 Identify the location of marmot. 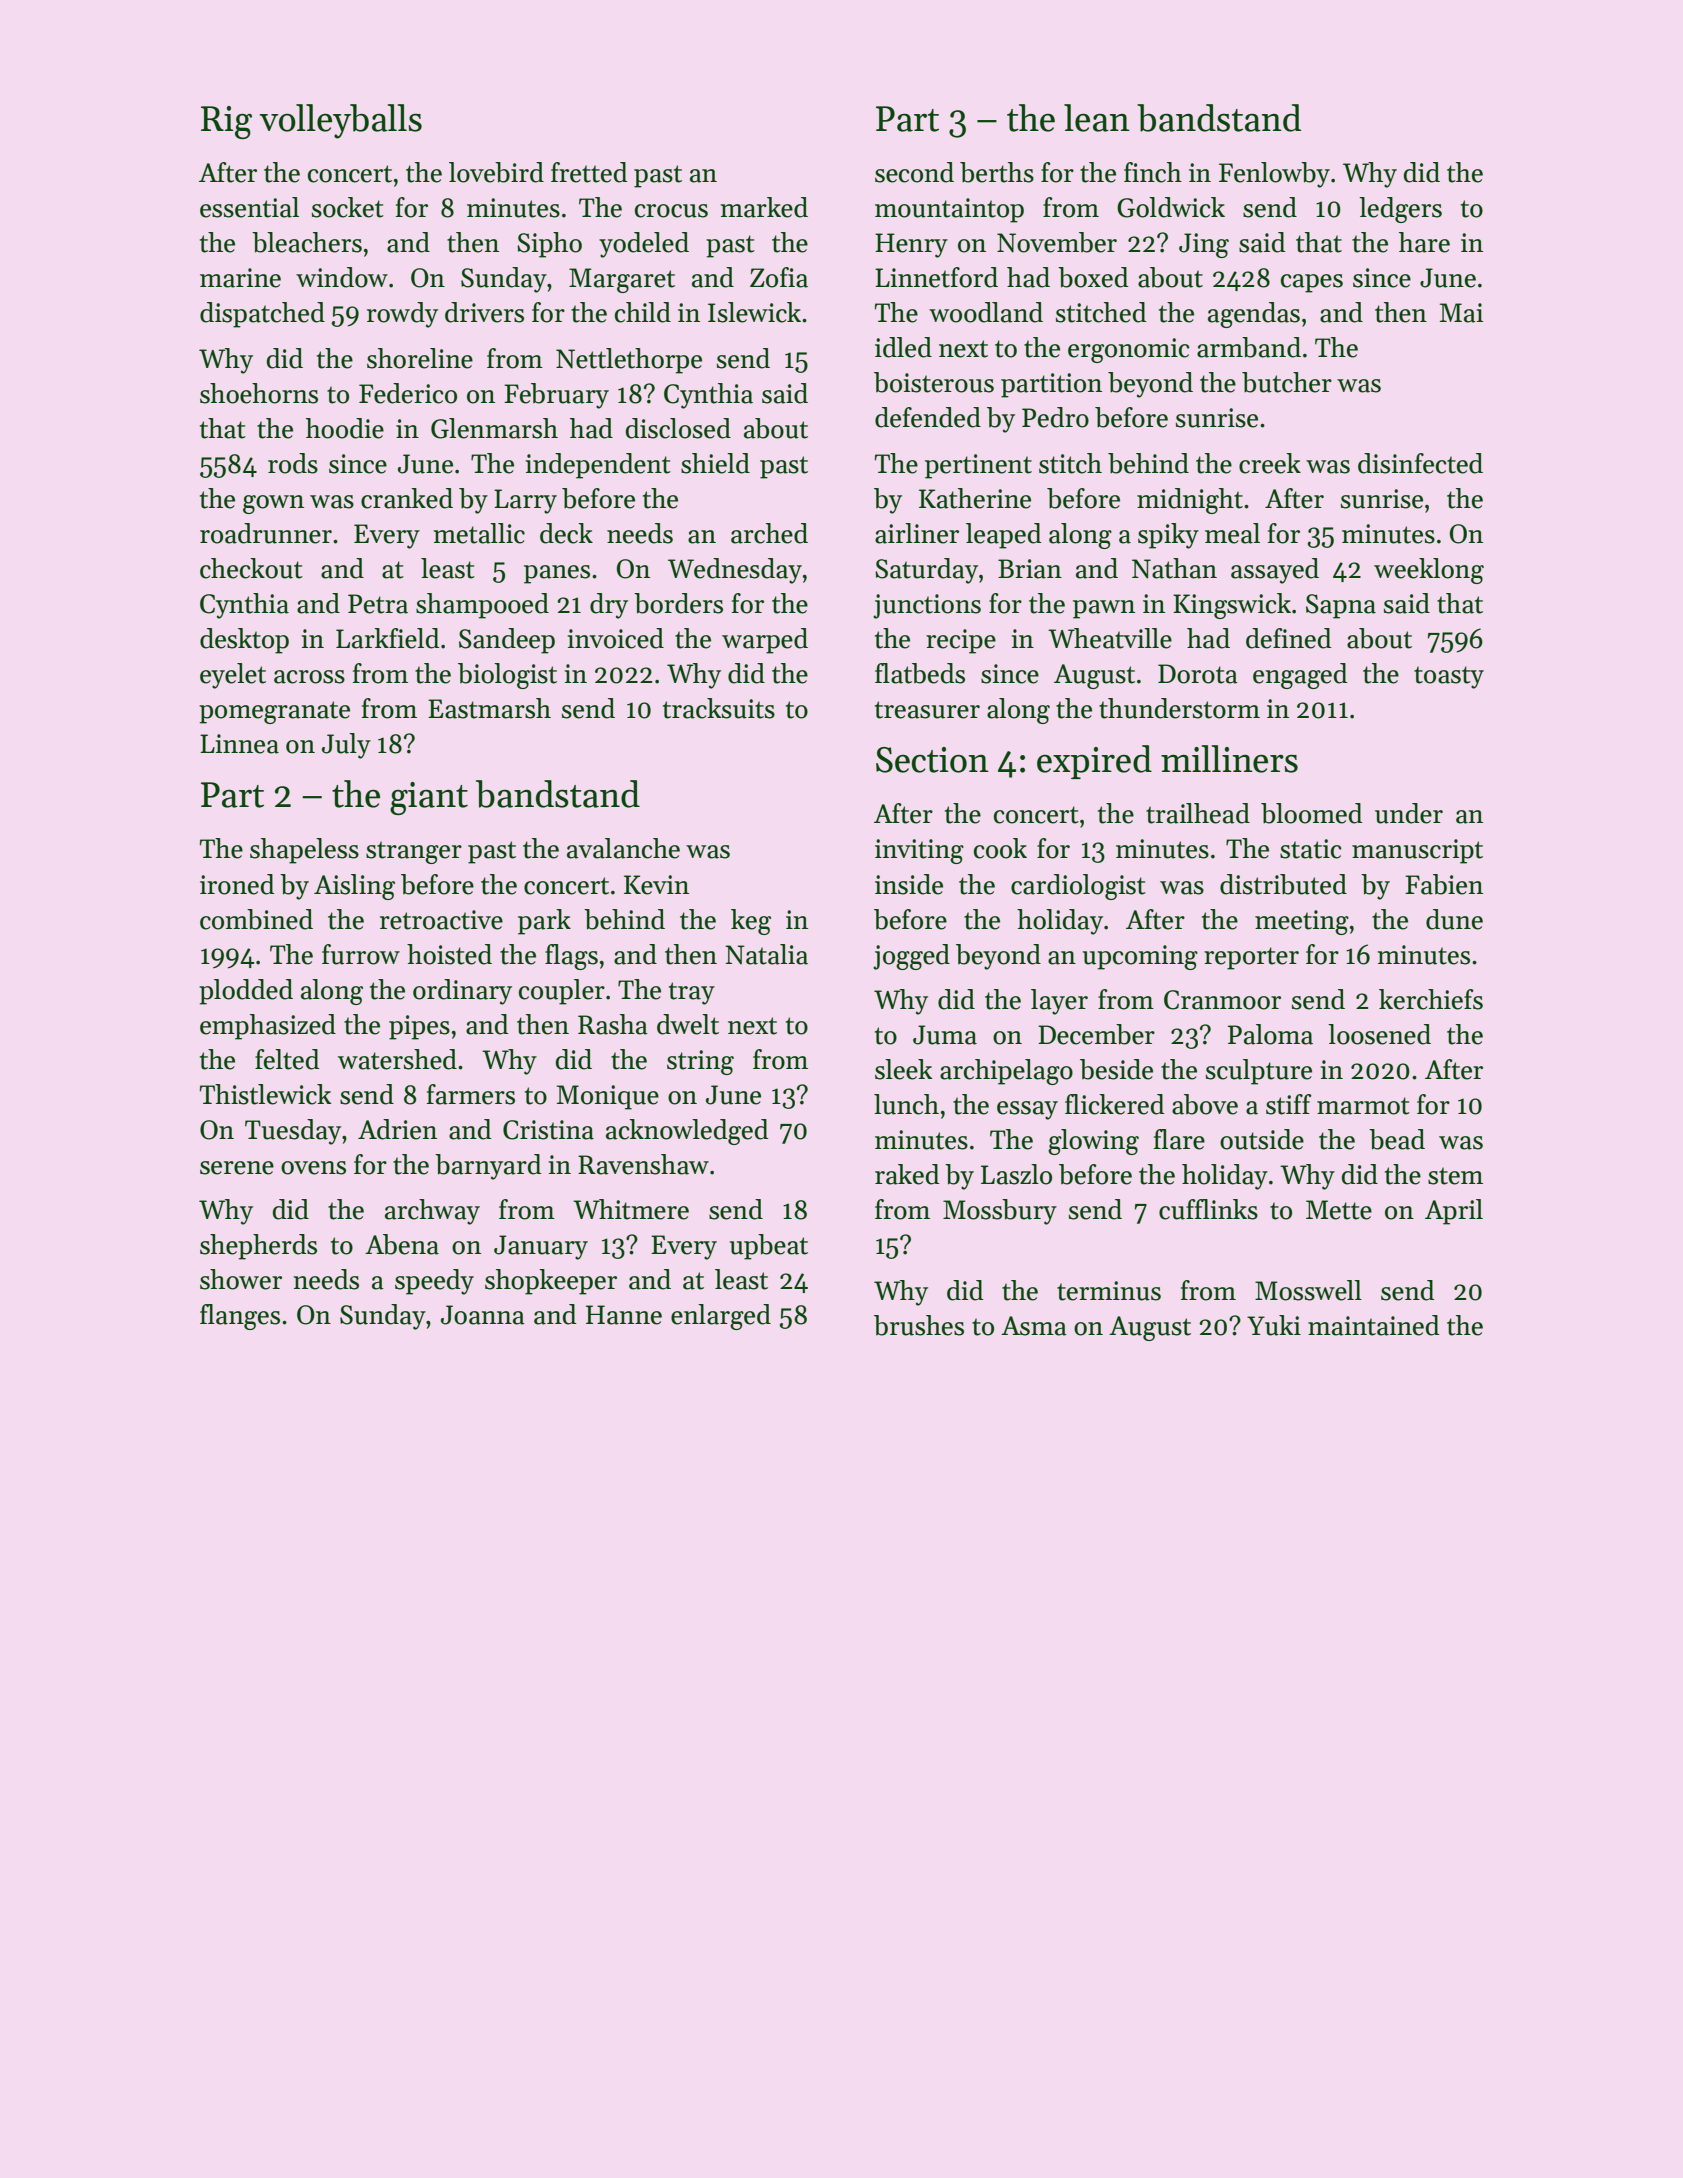
(1363, 1106).
